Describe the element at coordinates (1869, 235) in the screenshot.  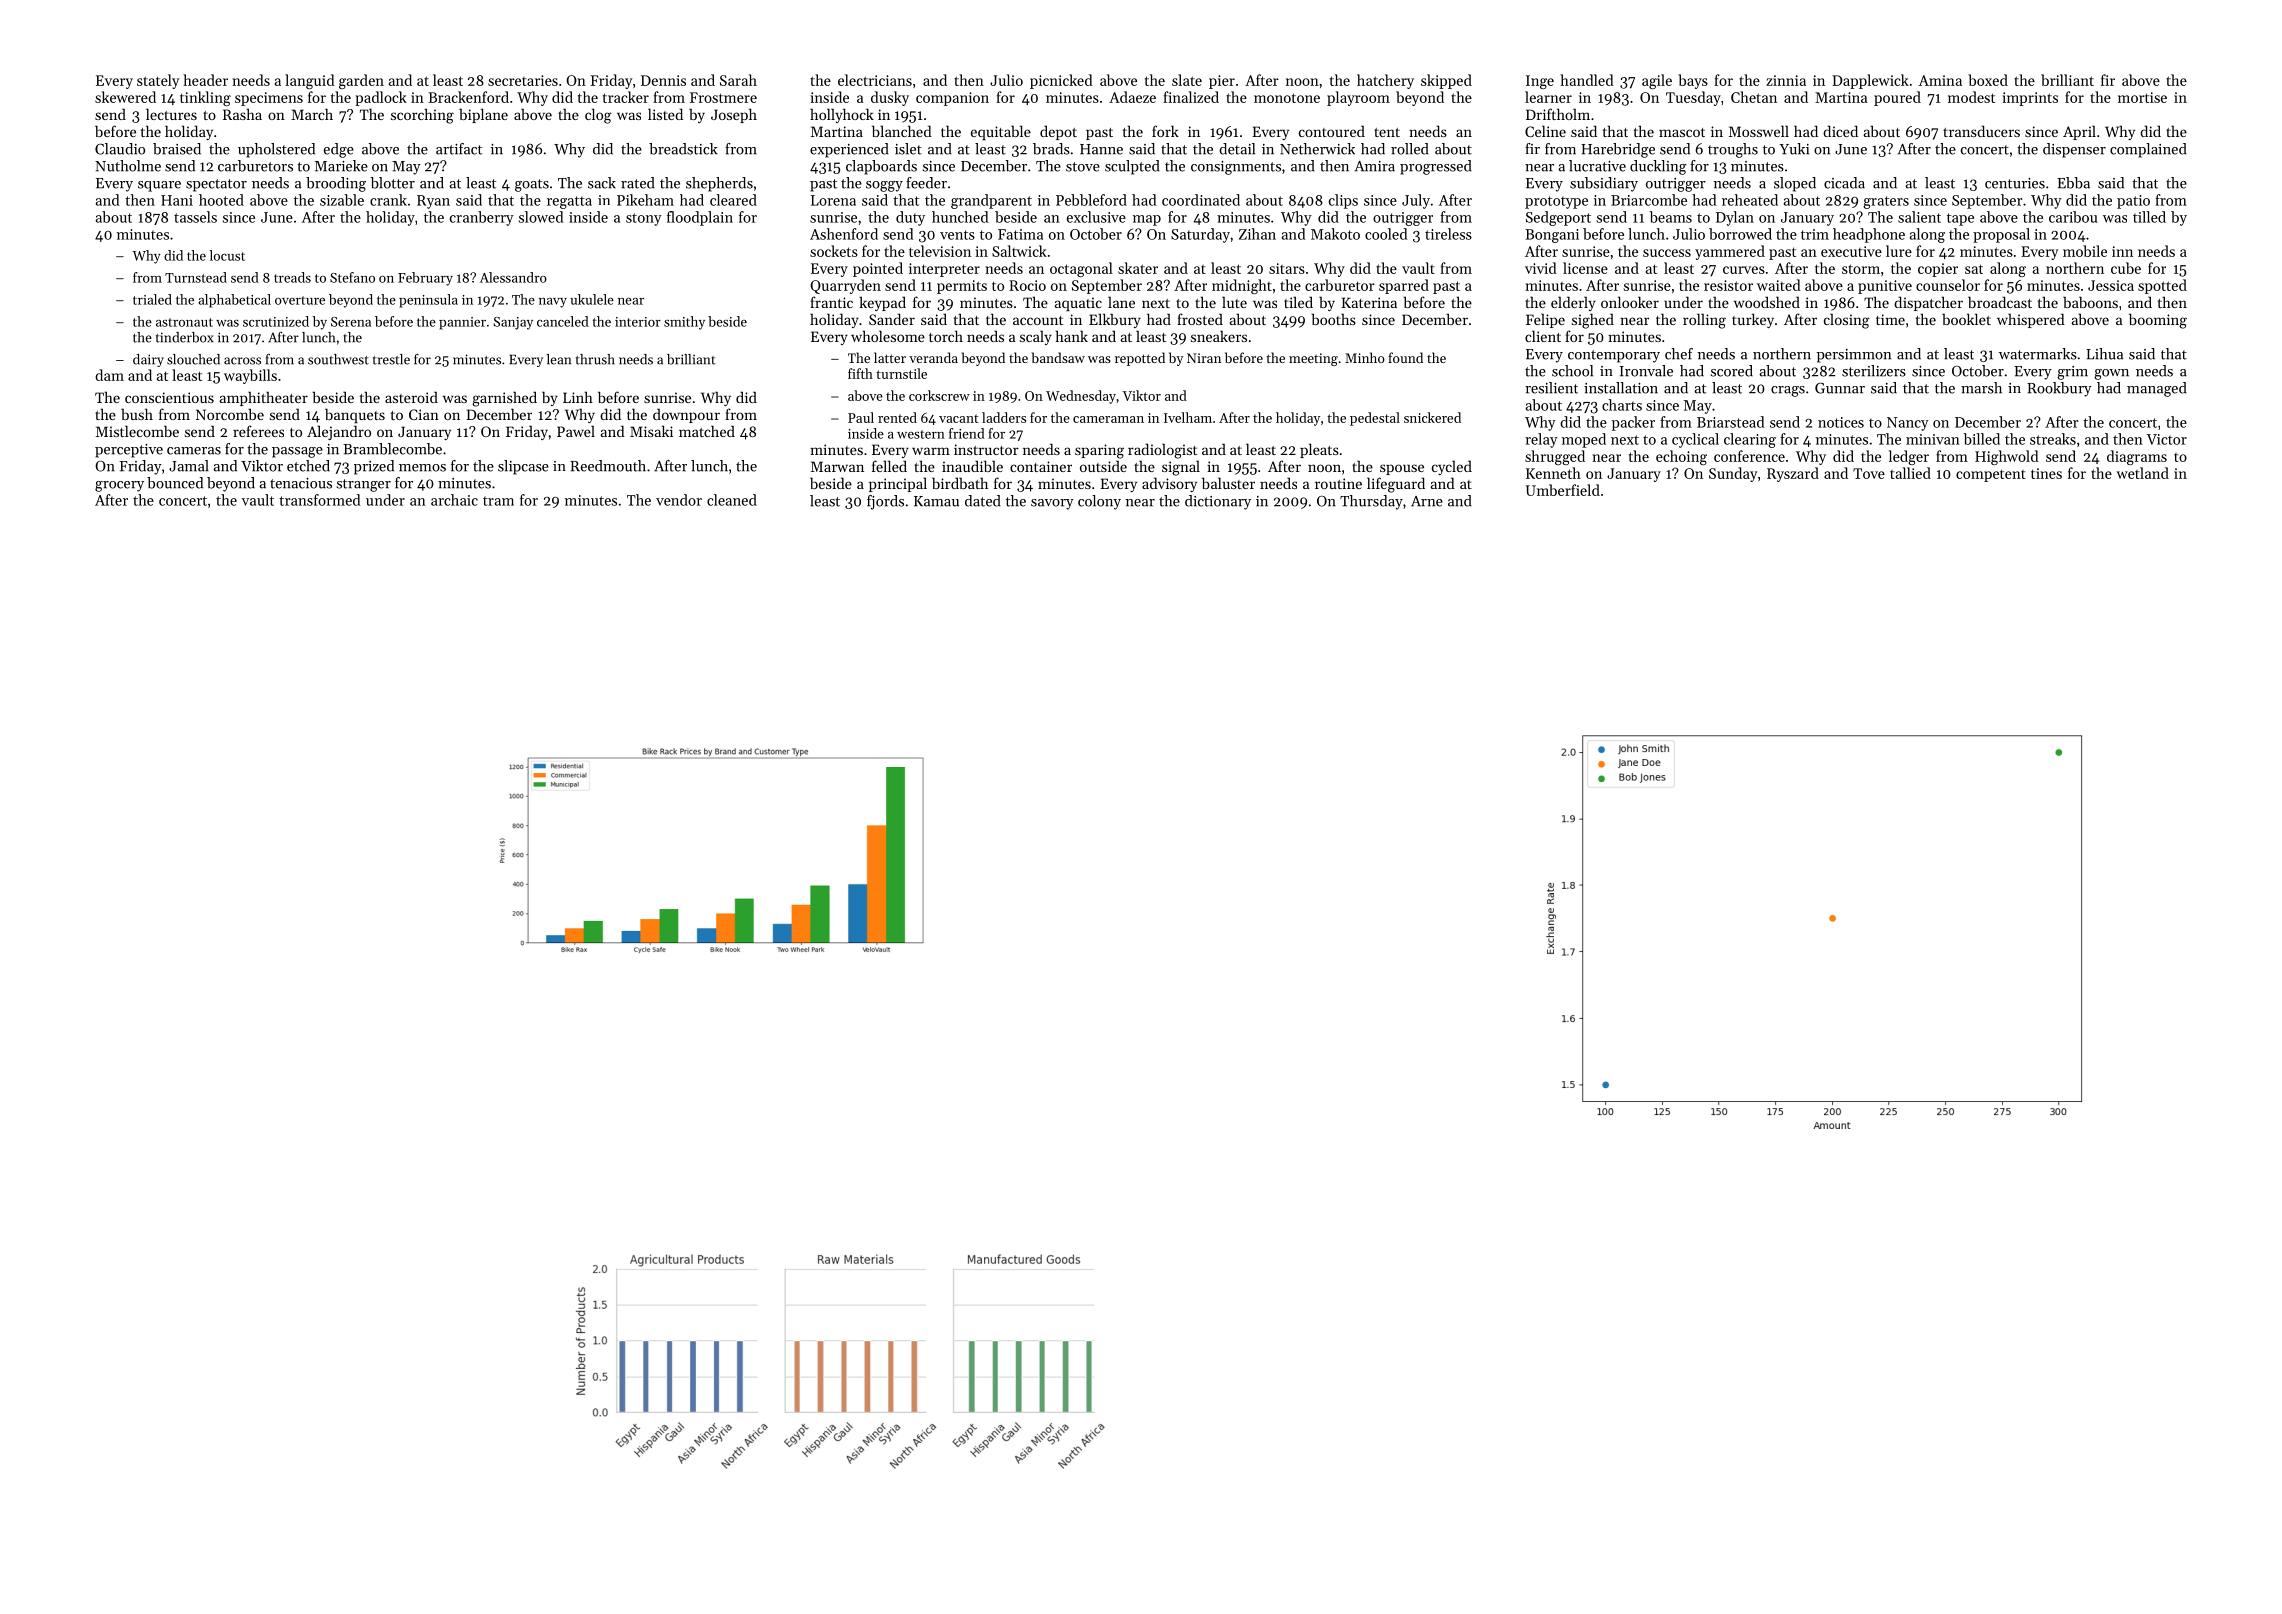
I see `headphone` at that location.
